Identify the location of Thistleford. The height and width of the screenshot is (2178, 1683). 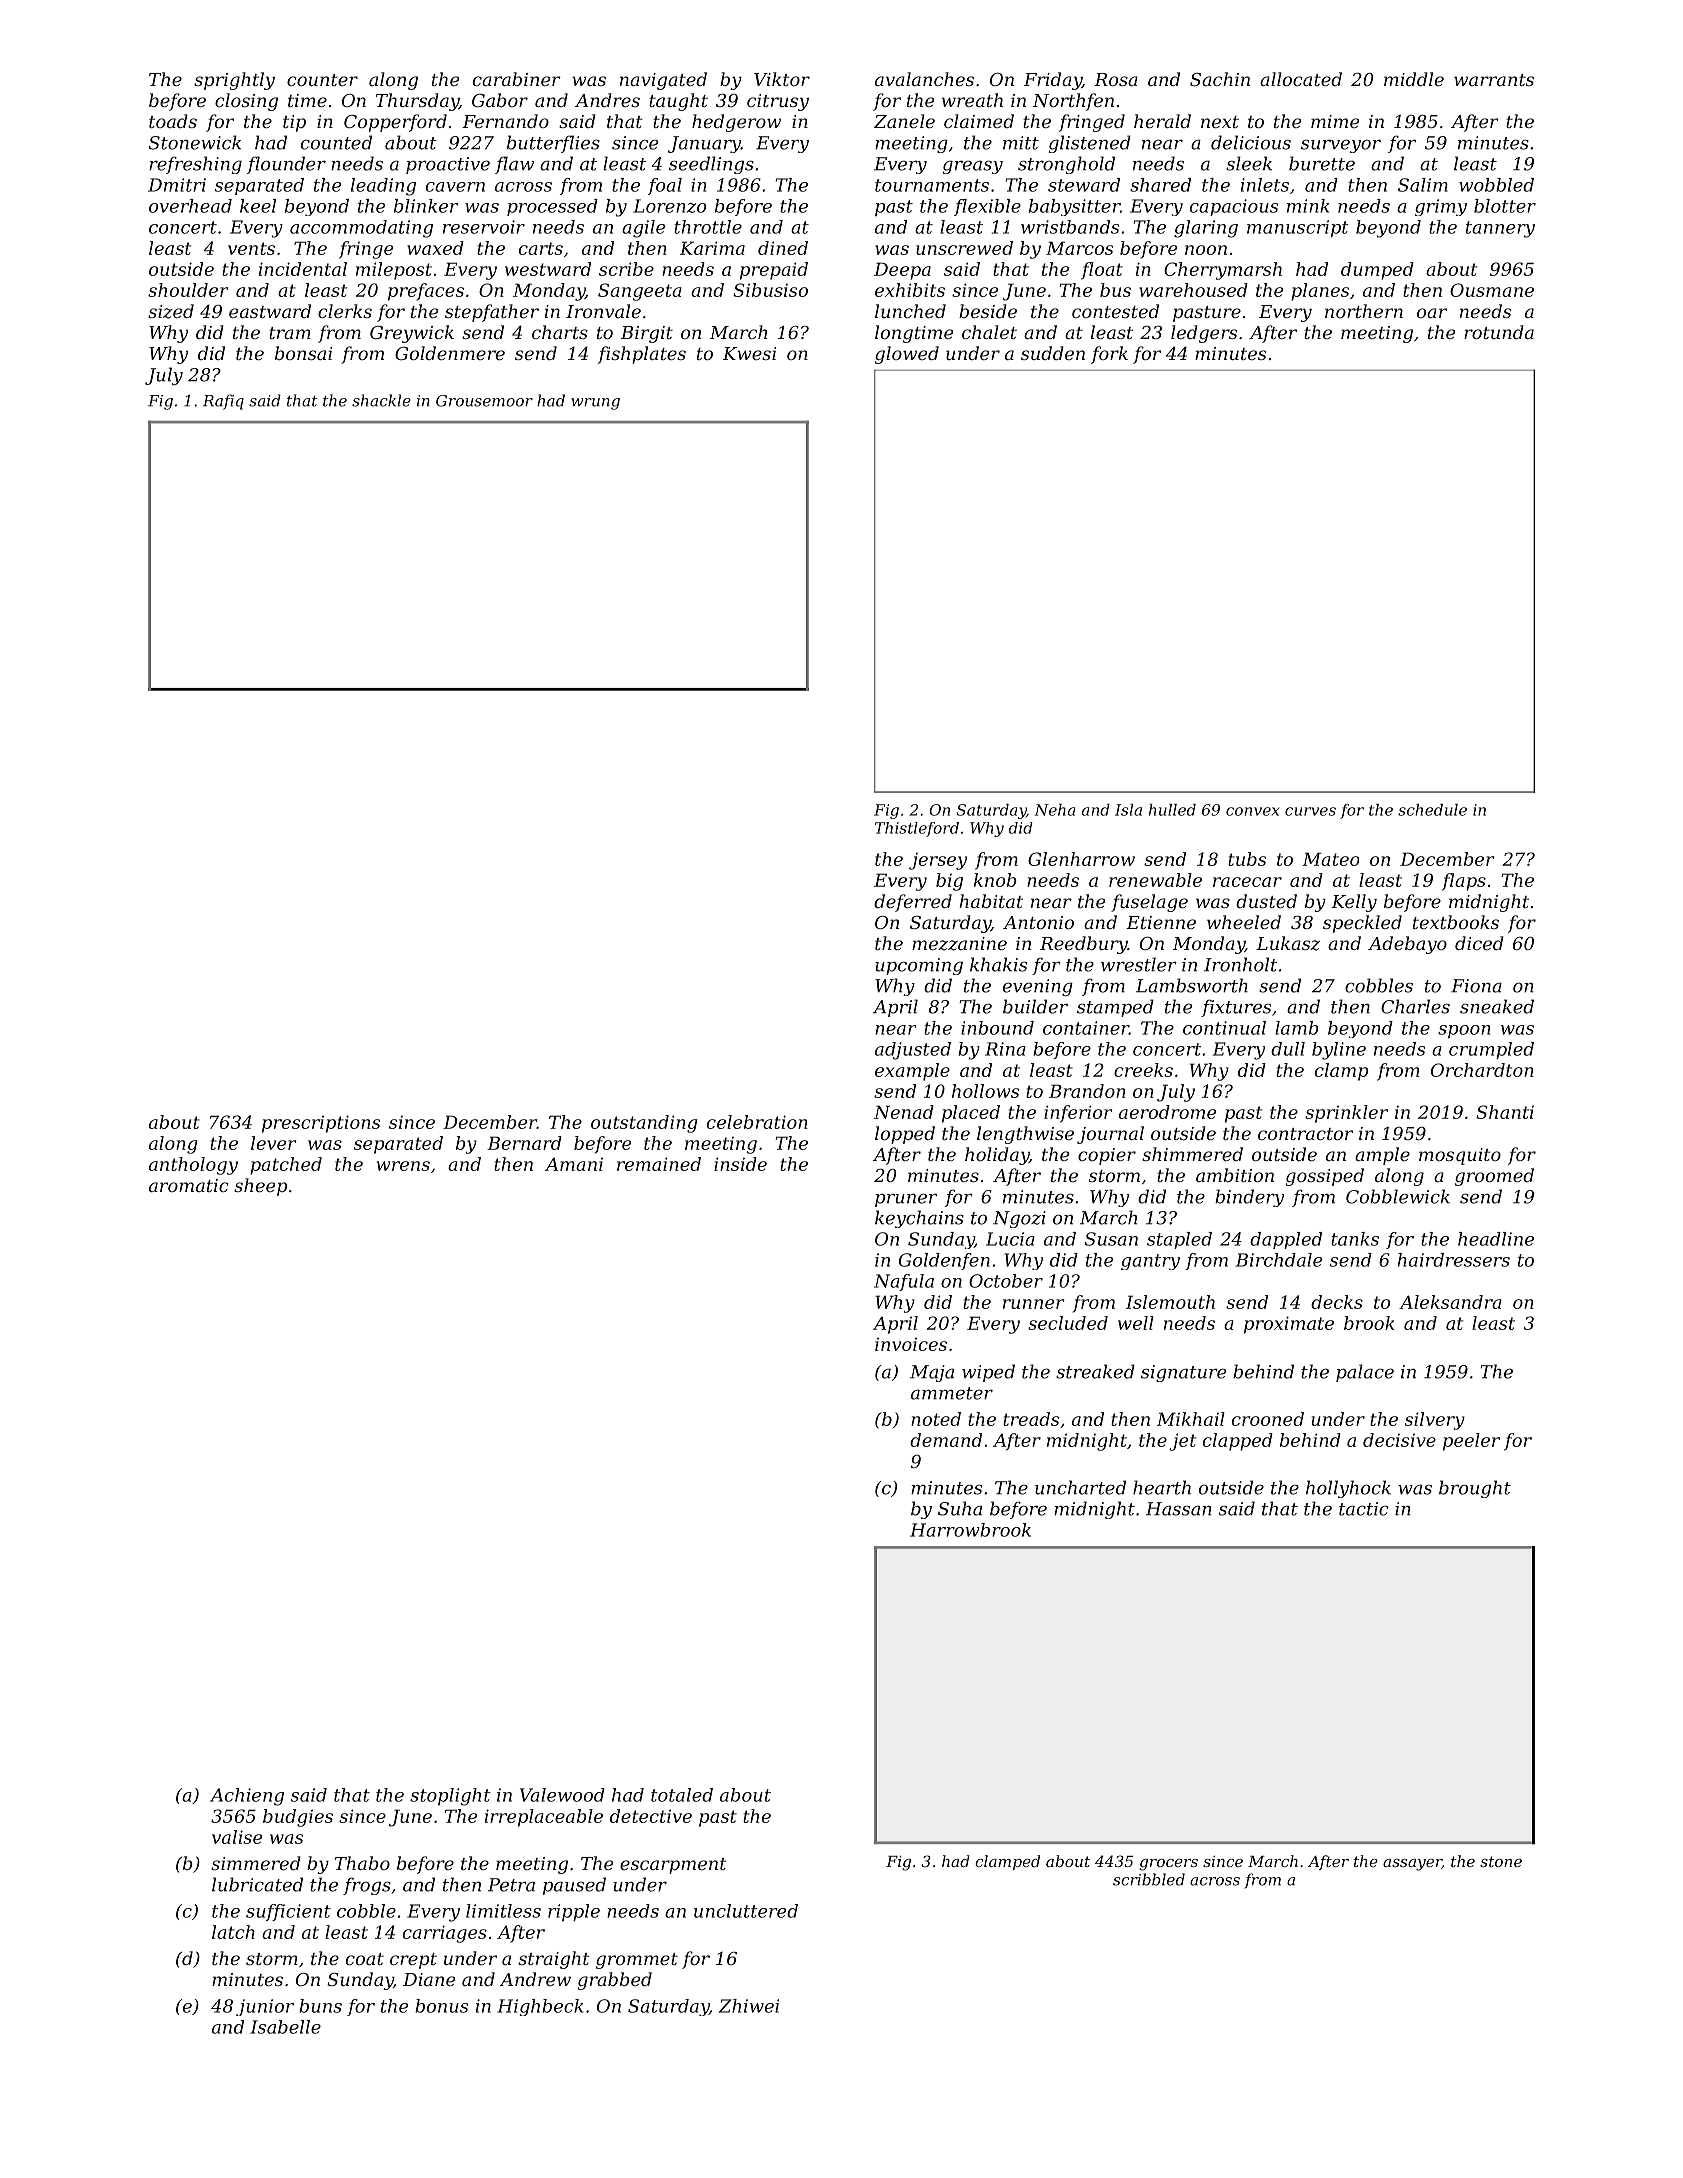
(917, 829).
